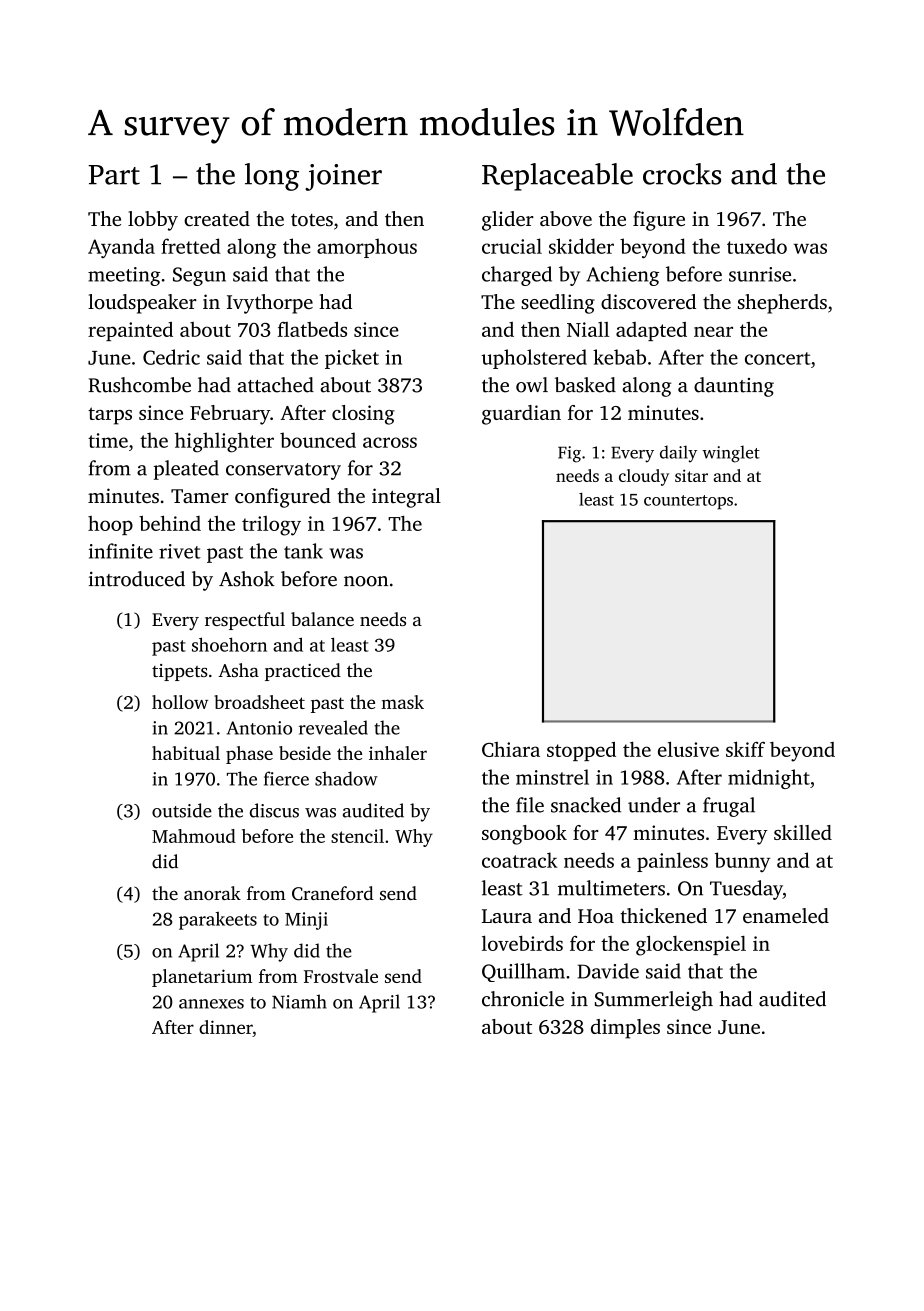  Describe the element at coordinates (782, 304) in the screenshot. I see `shepherds` at that location.
